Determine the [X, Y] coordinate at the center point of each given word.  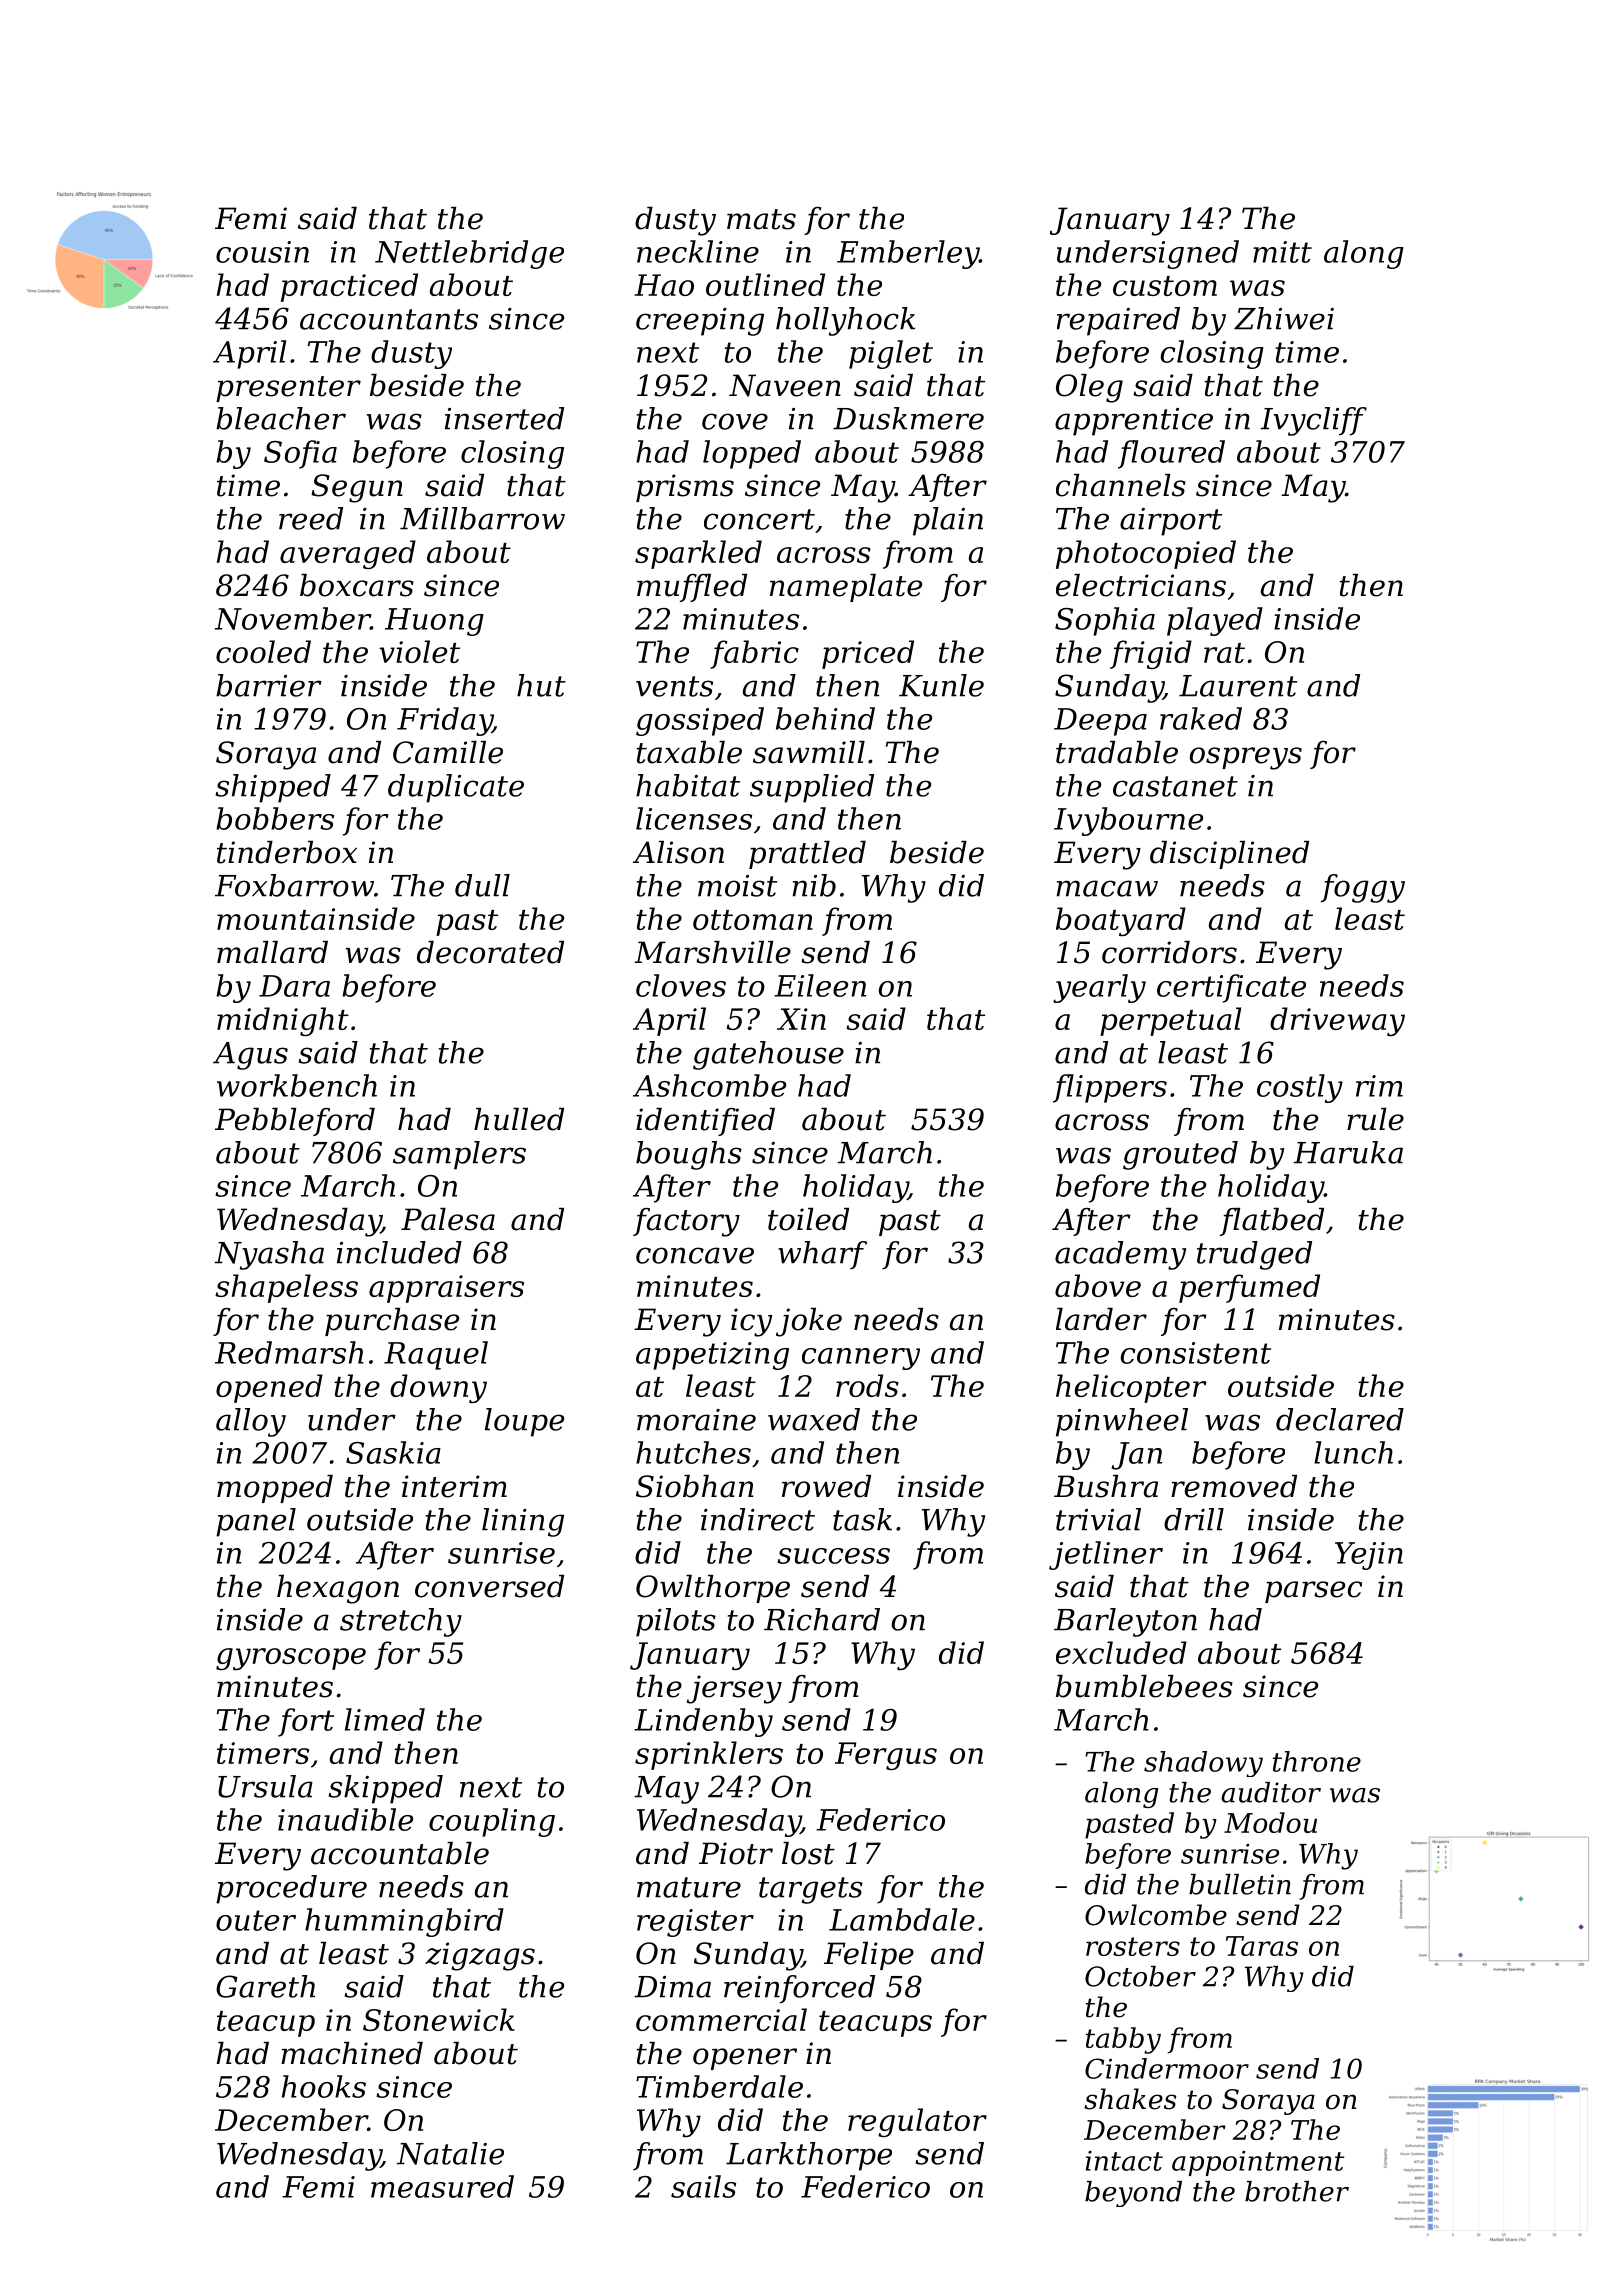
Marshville [712, 952]
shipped [273, 788]
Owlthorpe [713, 1589]
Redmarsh [289, 1352]
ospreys [1246, 758]
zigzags [480, 1956]
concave [695, 1255]
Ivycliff [1313, 421]
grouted [1180, 1155]
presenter [288, 389]
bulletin [1240, 1884]
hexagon [338, 1589]
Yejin [1369, 1556]
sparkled [698, 554]
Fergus [886, 1756]
